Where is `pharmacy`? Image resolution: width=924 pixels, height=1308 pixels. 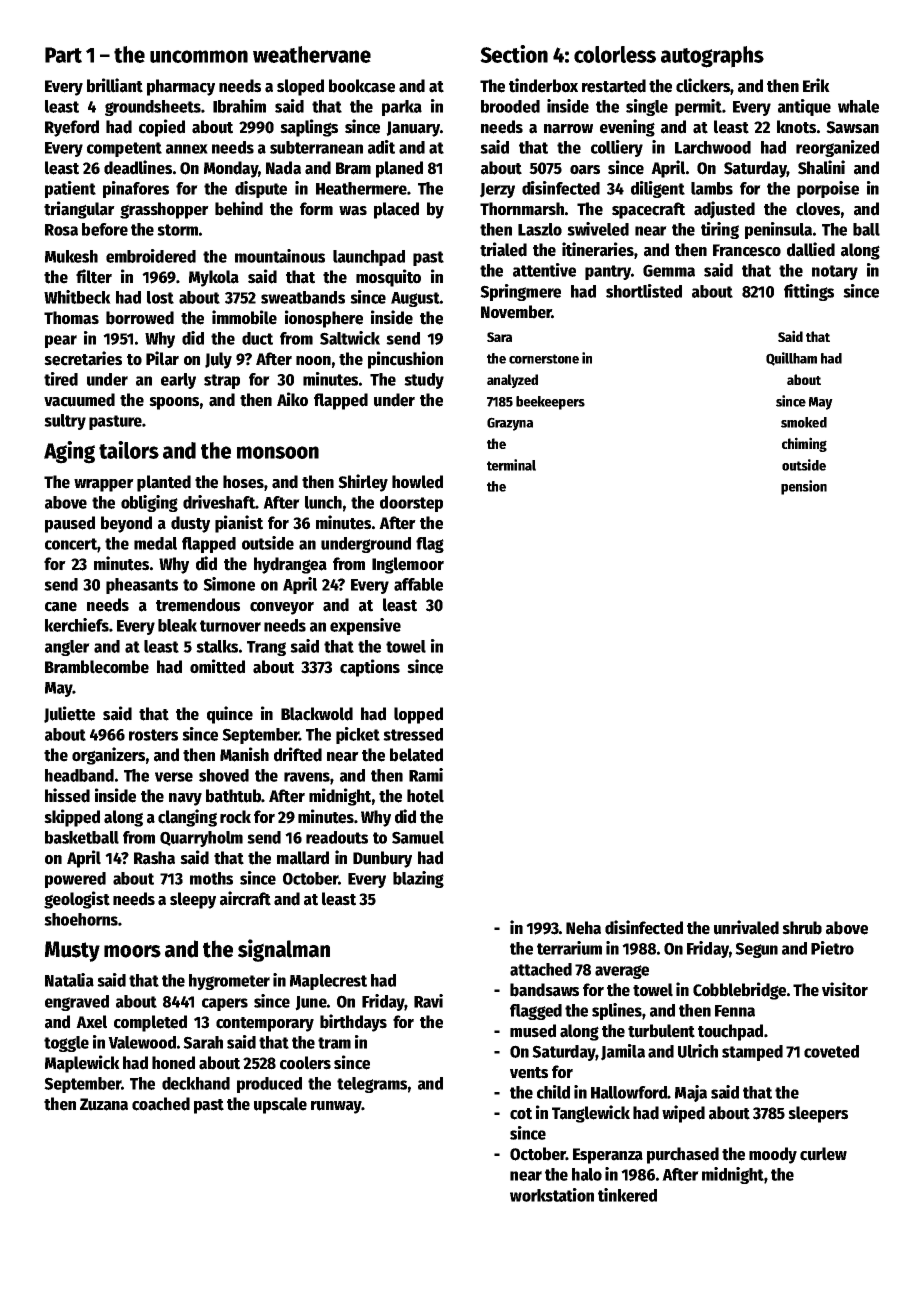
pharmacy is located at coordinates (181, 87).
